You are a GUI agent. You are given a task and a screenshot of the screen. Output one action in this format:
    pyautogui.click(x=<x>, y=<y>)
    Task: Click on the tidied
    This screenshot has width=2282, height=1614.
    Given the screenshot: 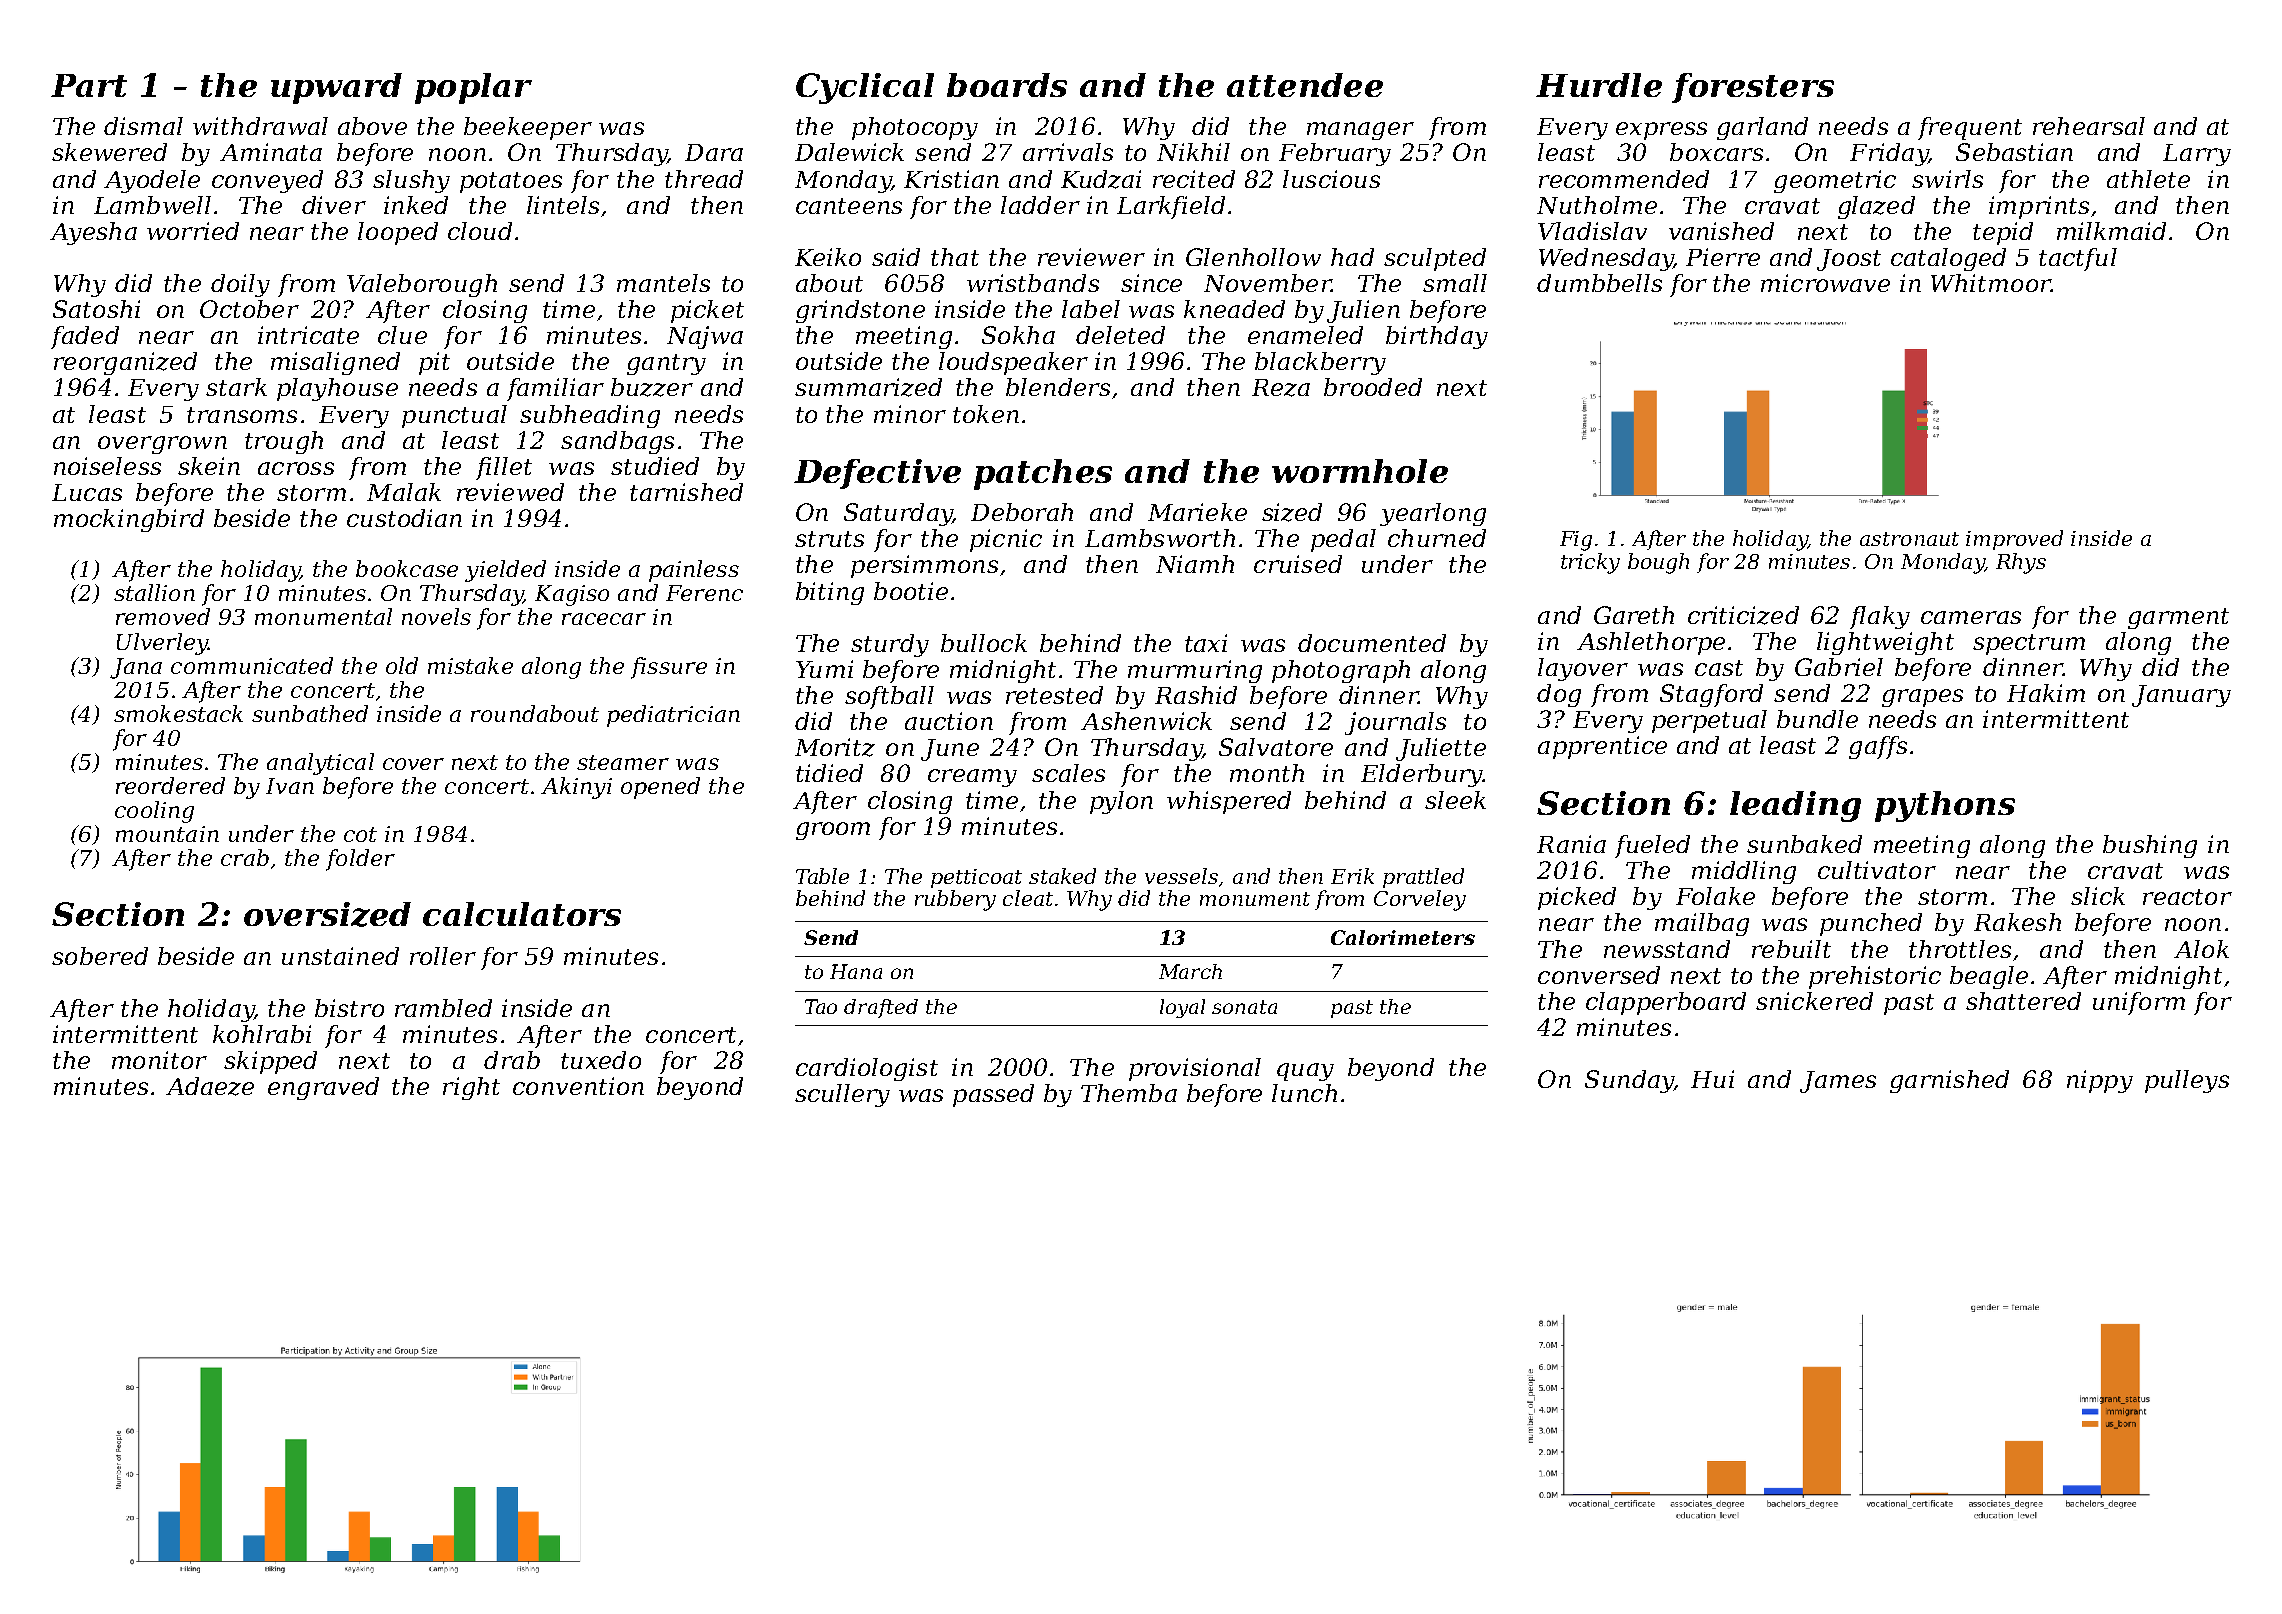 What is the action you would take?
    pyautogui.click(x=829, y=773)
